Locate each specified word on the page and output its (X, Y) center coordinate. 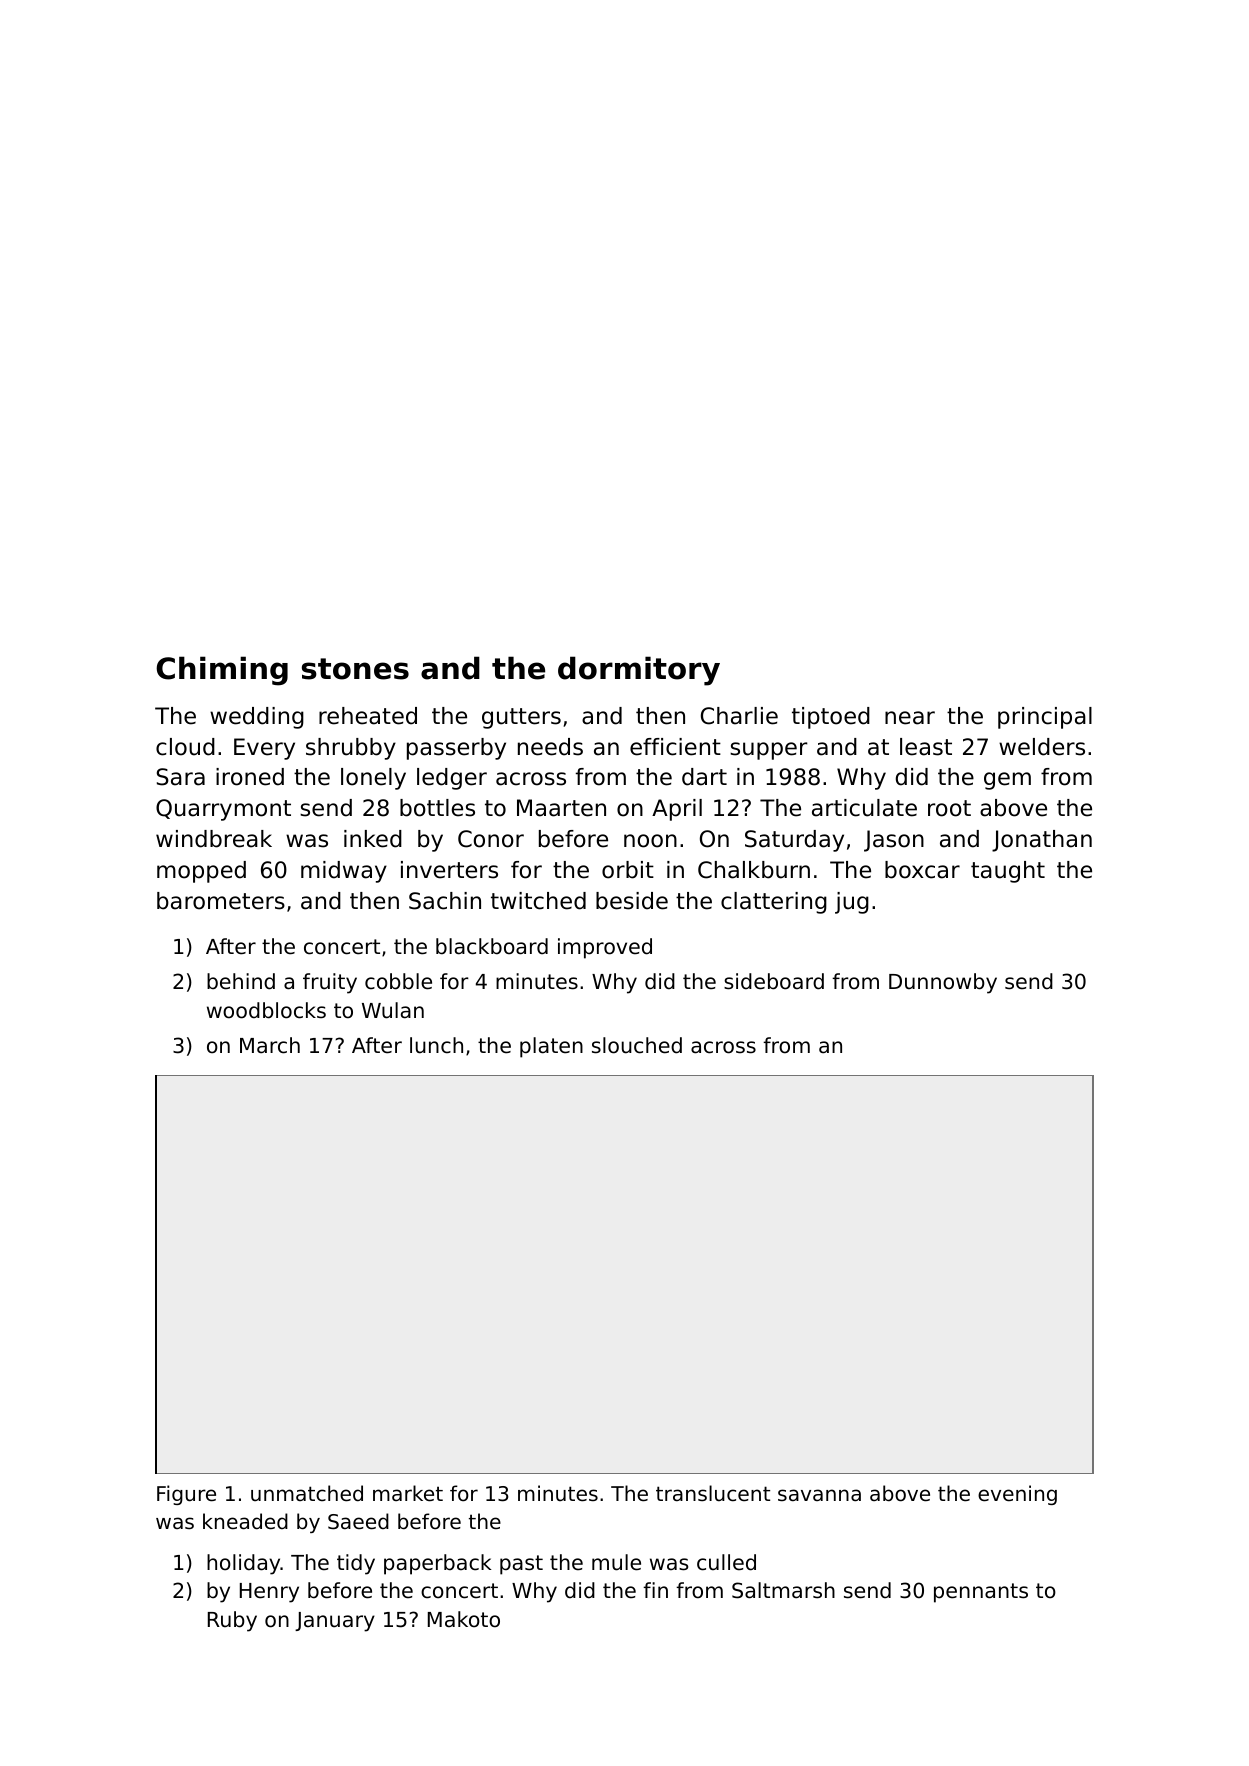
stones (355, 669)
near (910, 718)
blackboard (492, 946)
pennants (981, 1593)
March (270, 1045)
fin (655, 1590)
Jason (894, 841)
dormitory (639, 671)
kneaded (245, 1521)
